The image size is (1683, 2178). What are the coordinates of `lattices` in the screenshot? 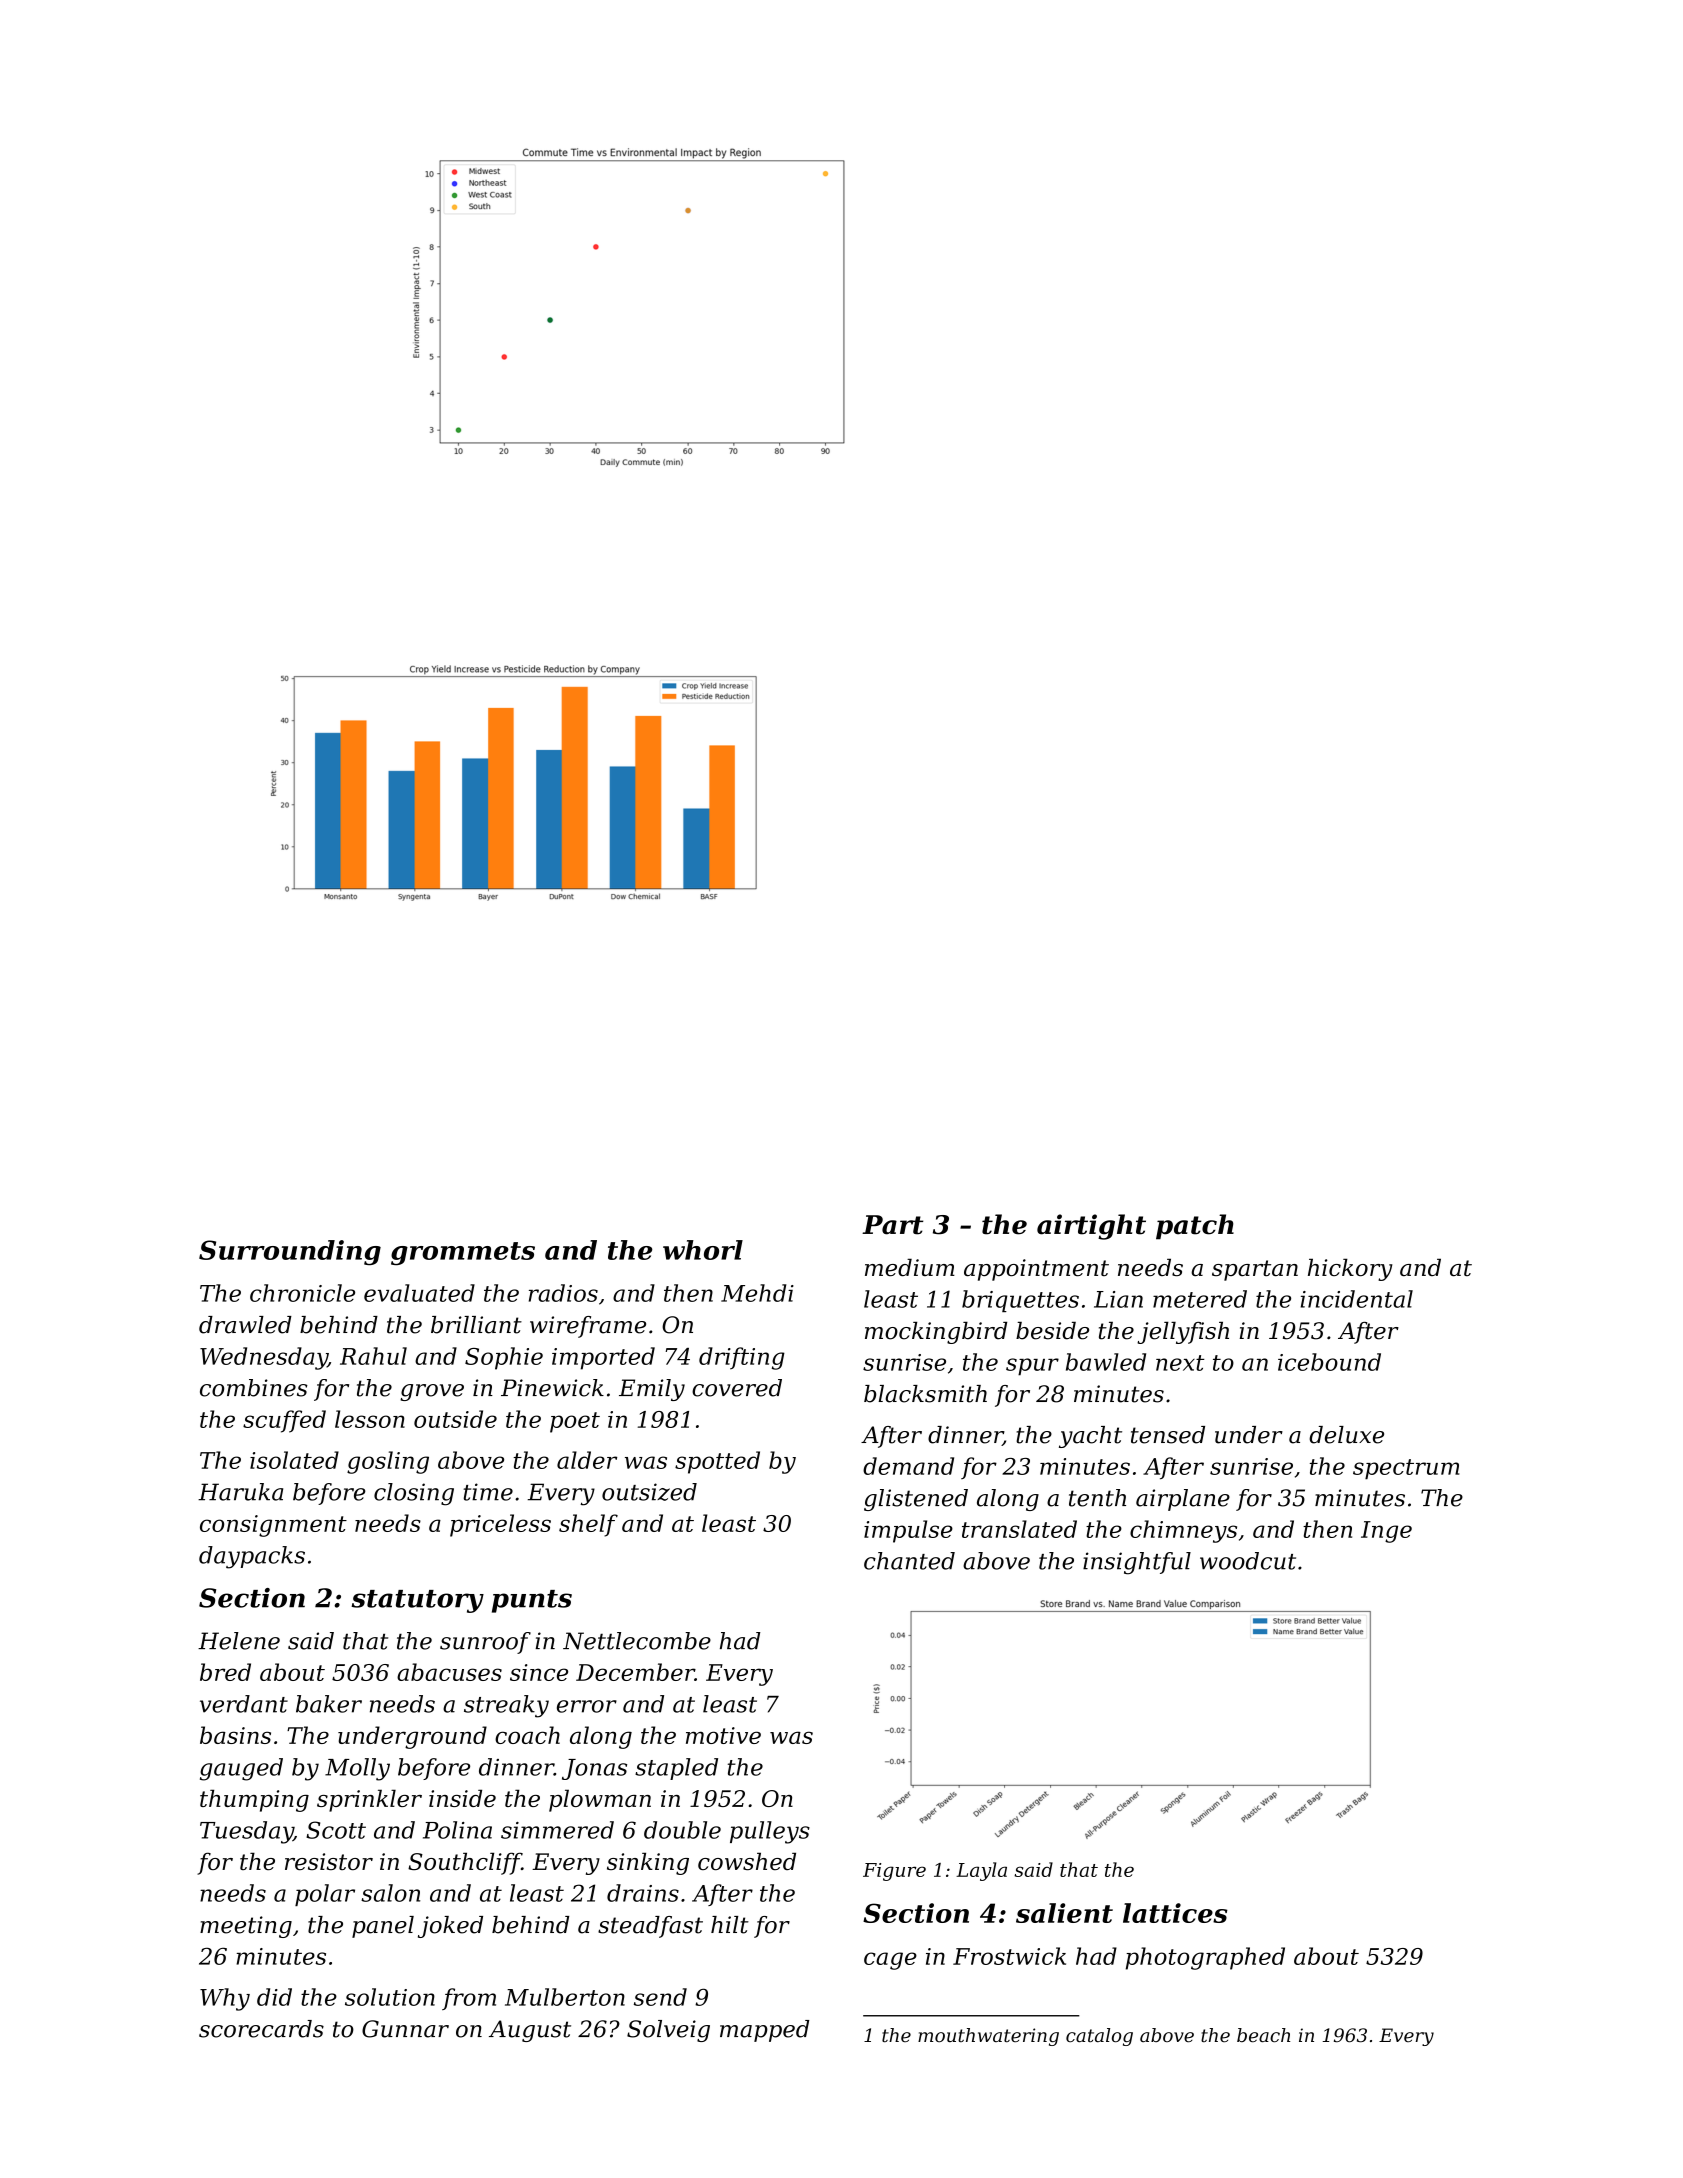 It's located at (1175, 1913).
